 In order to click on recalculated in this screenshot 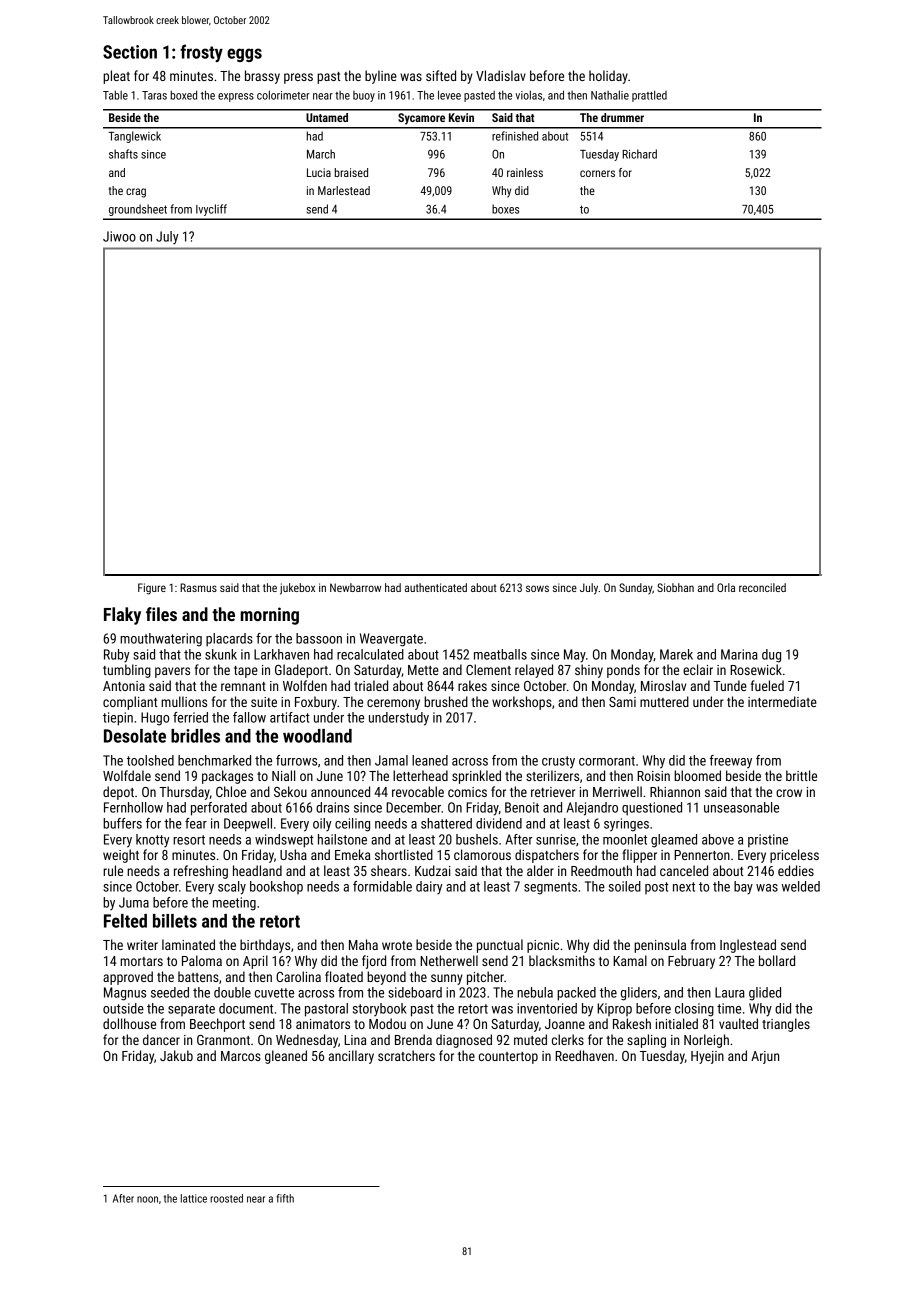, I will do `click(370, 654)`.
